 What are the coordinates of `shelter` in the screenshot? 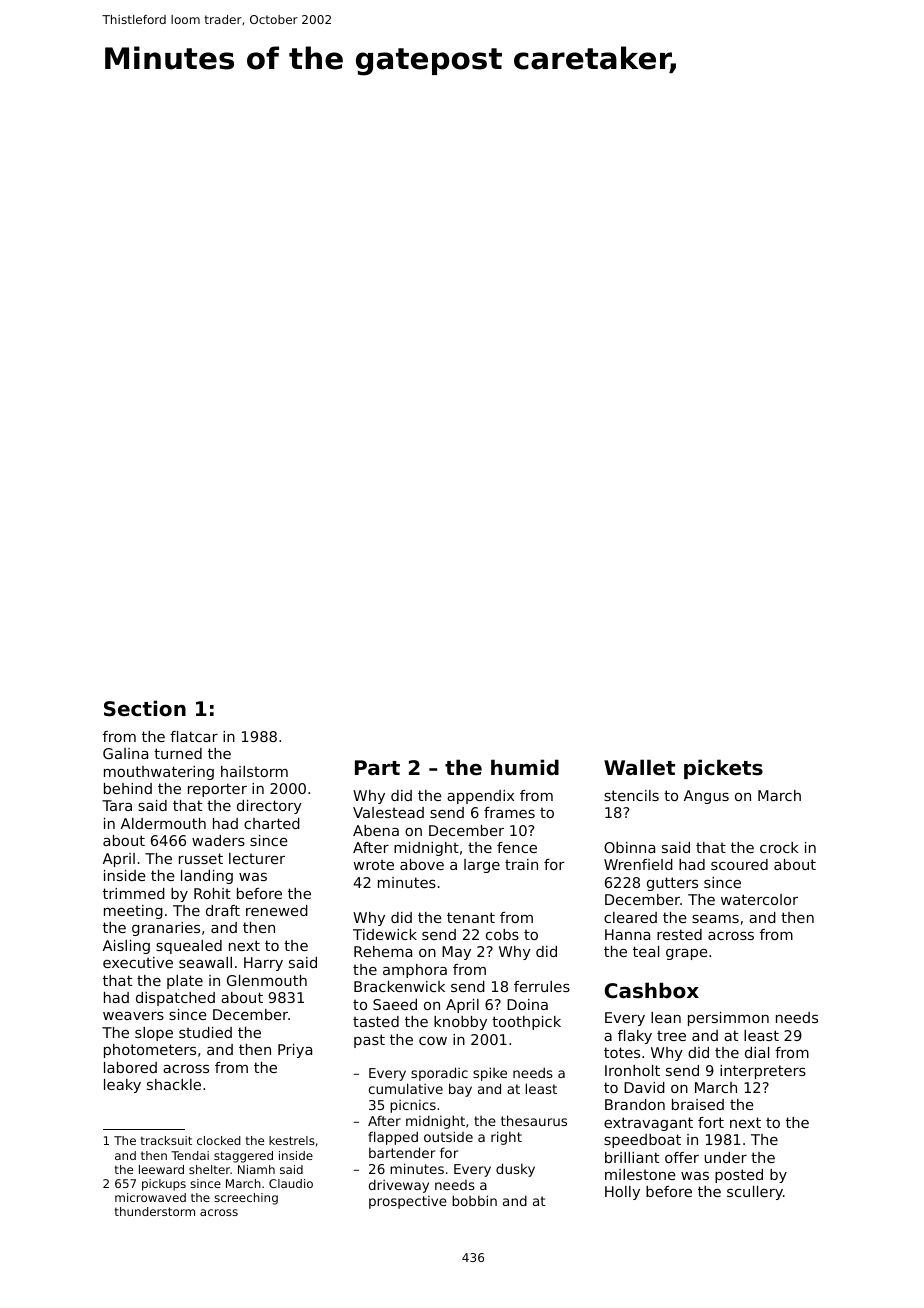 It's located at (209, 1169).
